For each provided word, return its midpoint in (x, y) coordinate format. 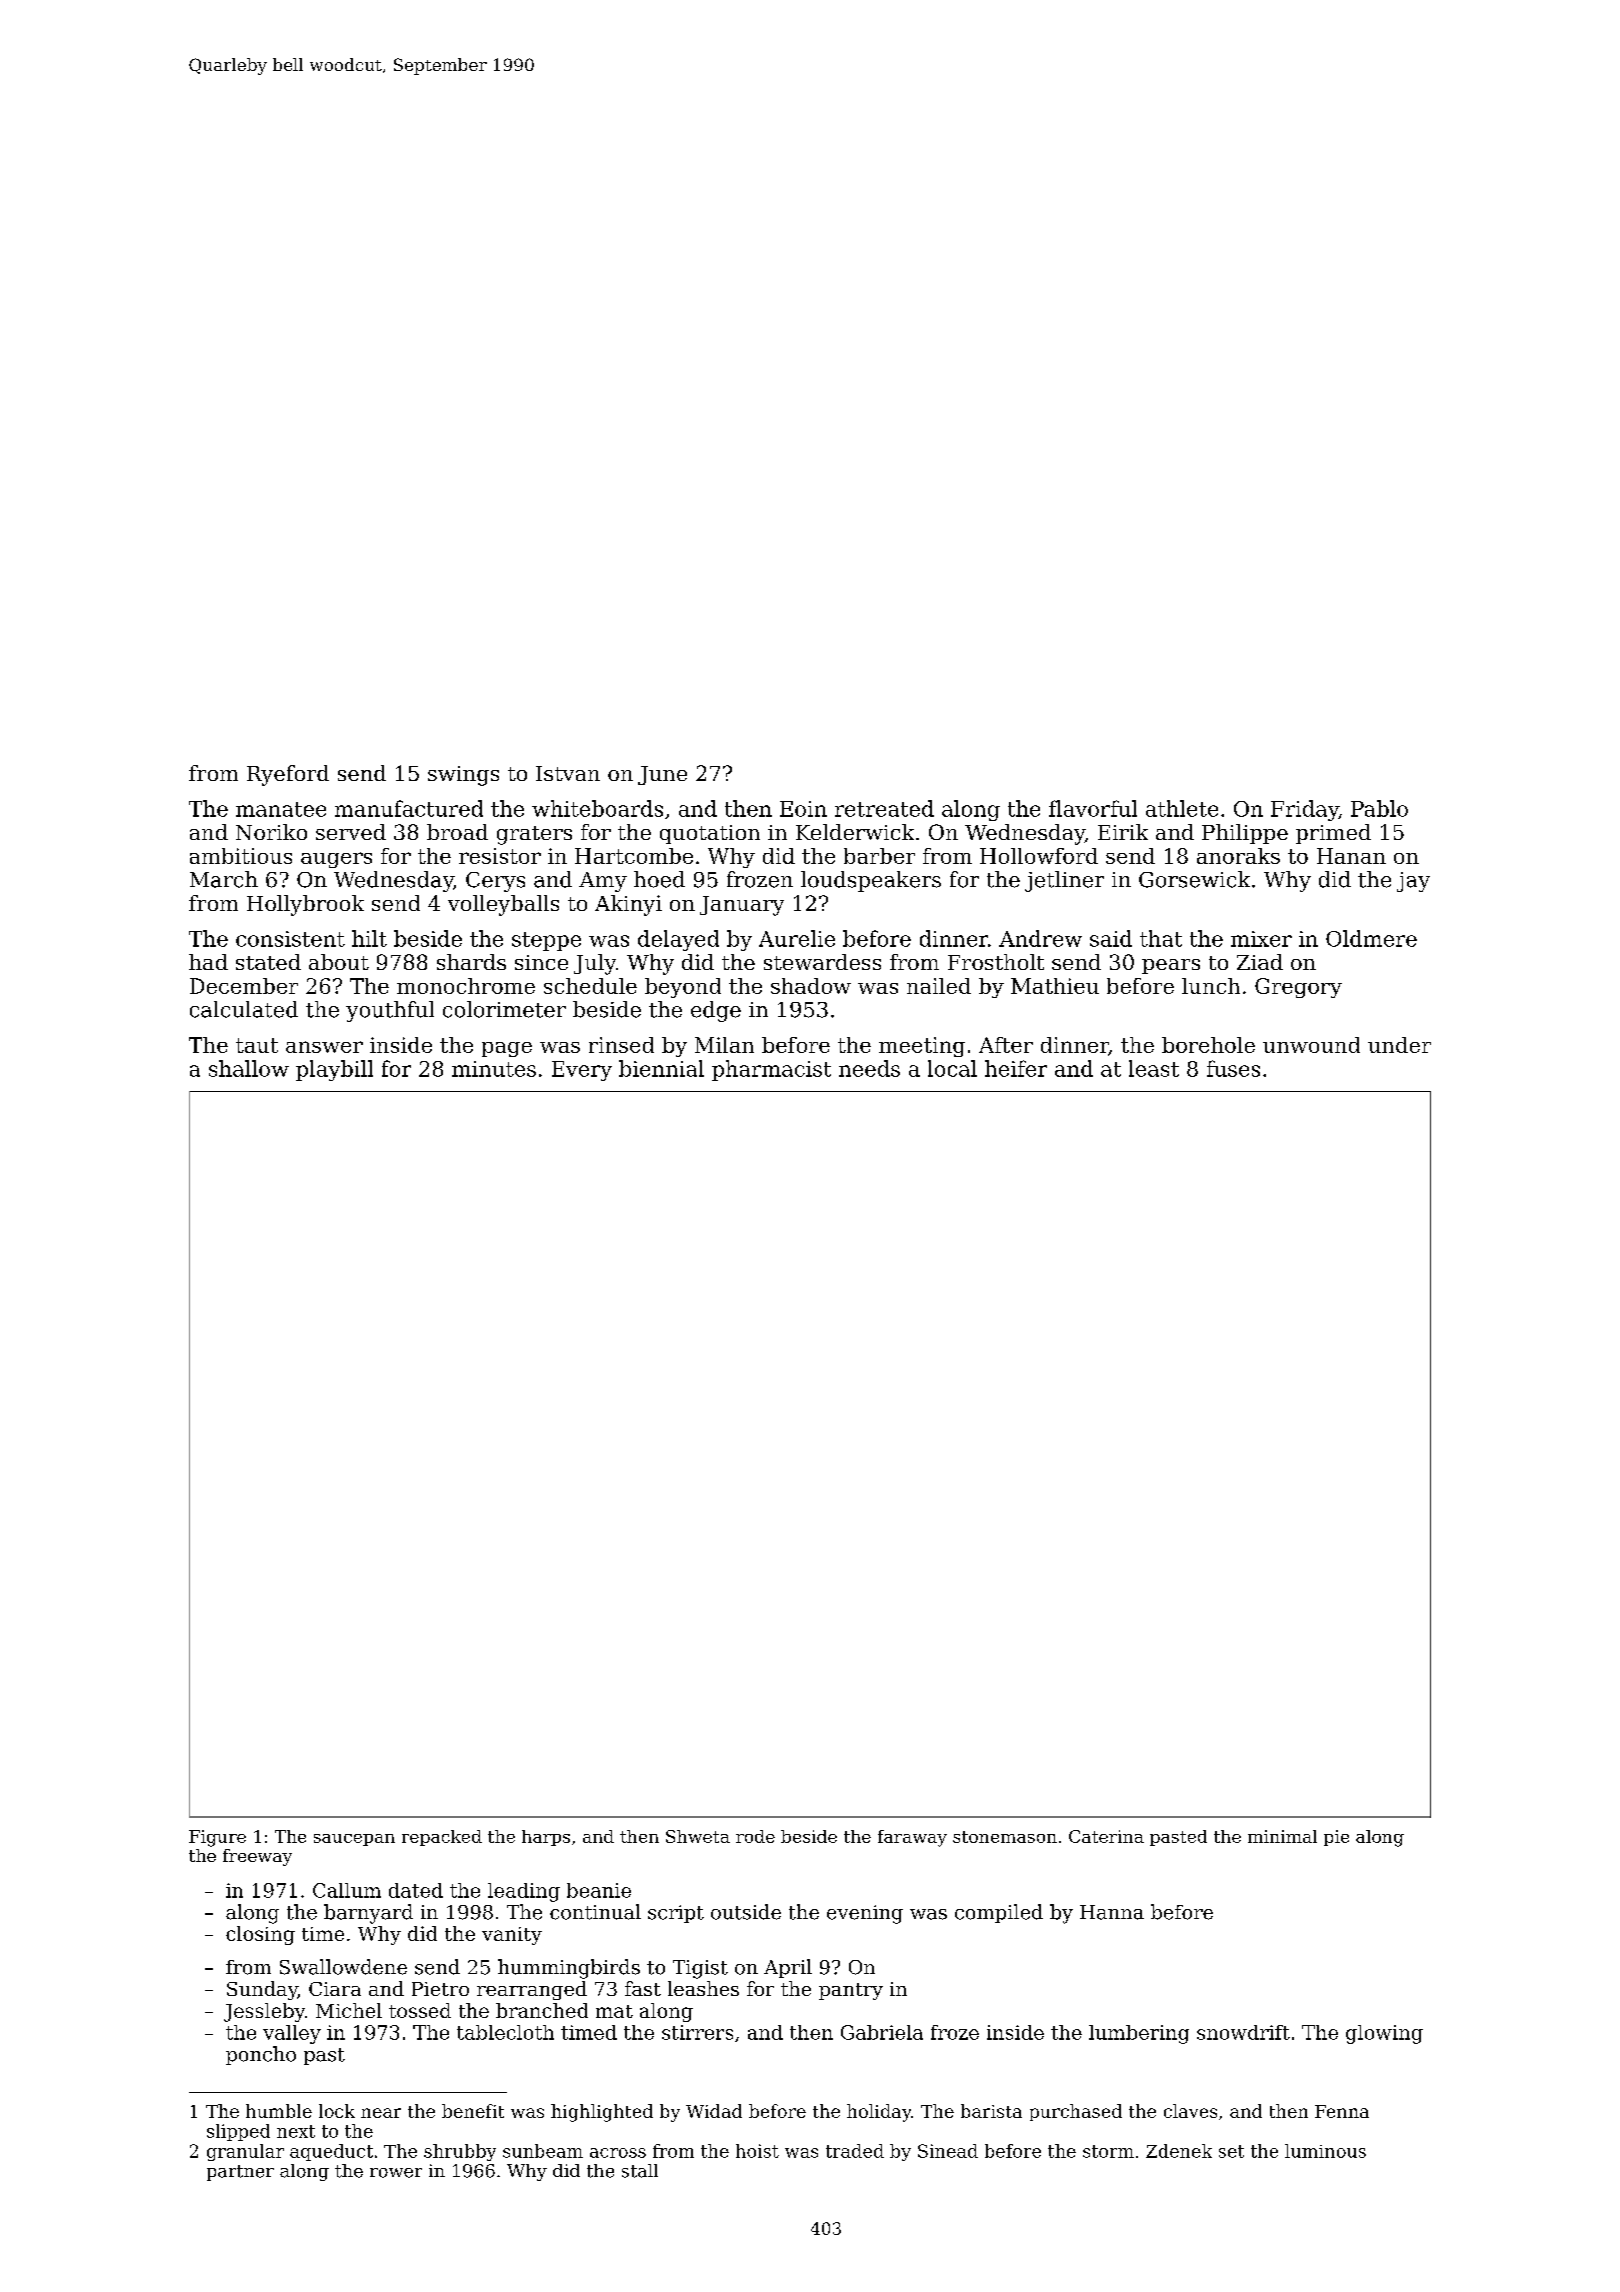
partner (240, 2173)
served (351, 832)
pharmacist (771, 1070)
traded (855, 2151)
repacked (442, 1838)
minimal (1282, 1836)
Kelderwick (855, 832)
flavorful (1093, 808)
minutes (494, 1069)
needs (869, 1068)
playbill (334, 1070)
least (1154, 1068)
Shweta (698, 1836)
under (1399, 1045)
